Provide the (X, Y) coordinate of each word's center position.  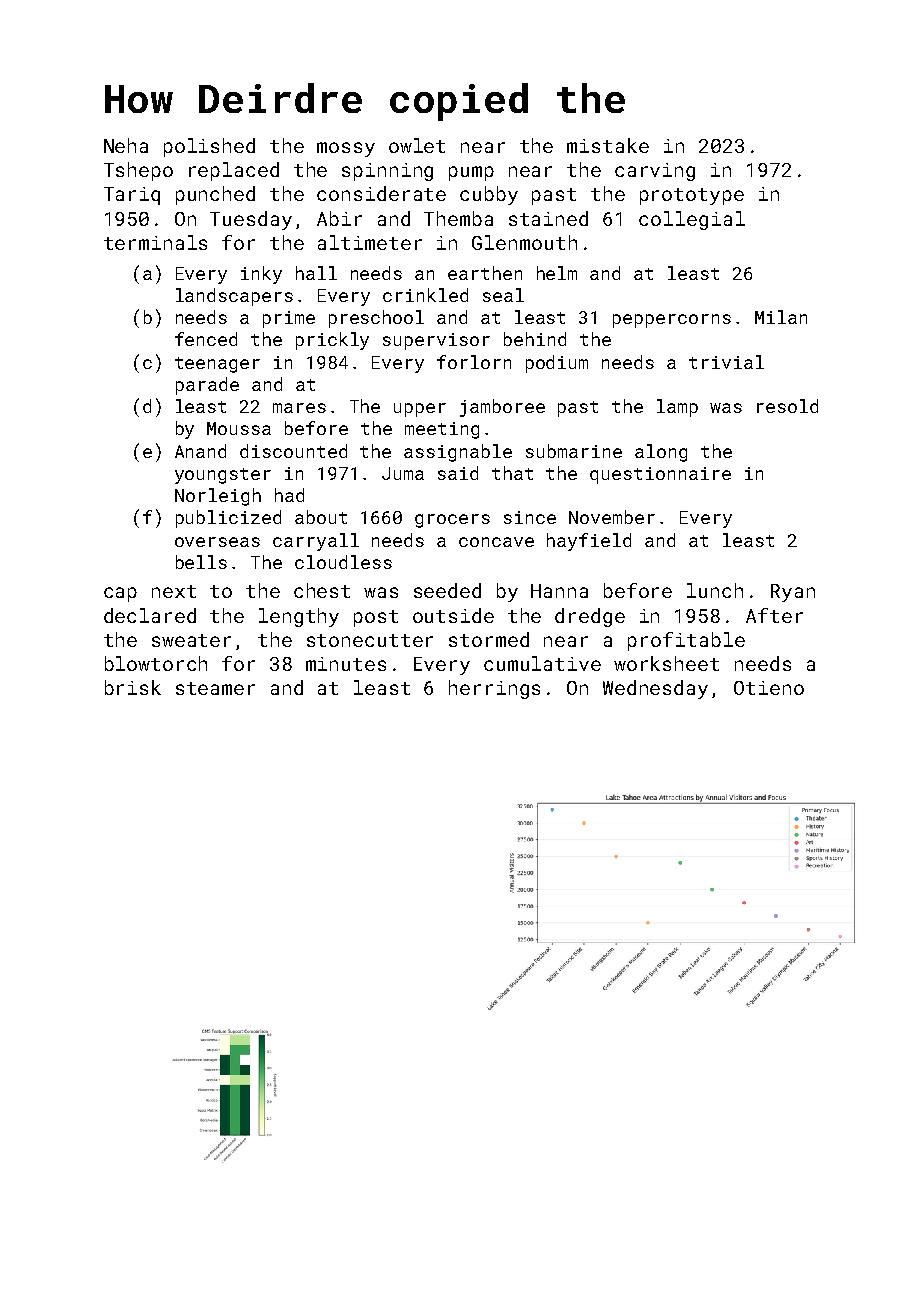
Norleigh (218, 497)
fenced (206, 339)
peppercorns (672, 321)
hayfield (589, 542)
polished (209, 147)
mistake (608, 145)
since (530, 517)
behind (535, 339)
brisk (133, 687)
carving (655, 172)
